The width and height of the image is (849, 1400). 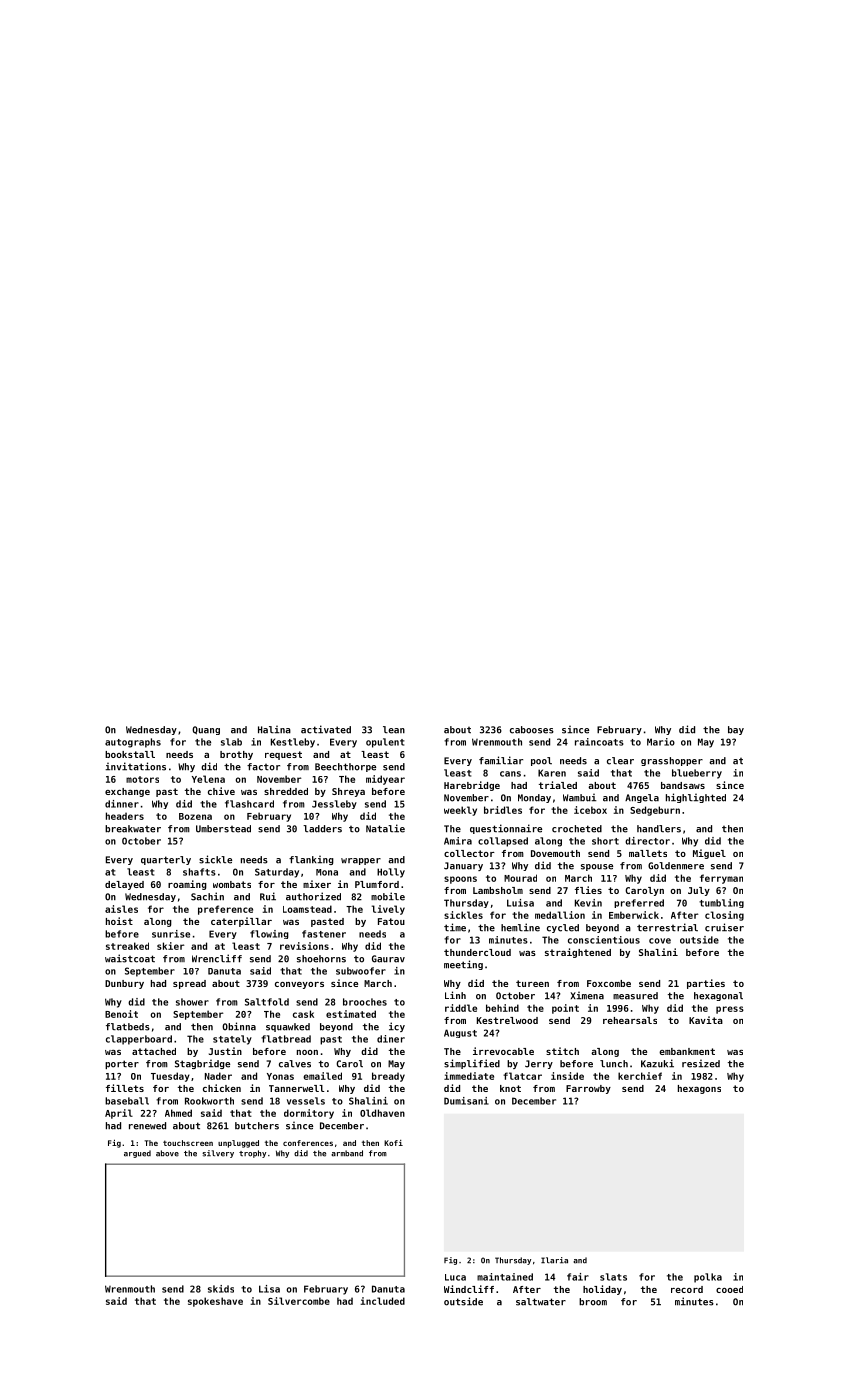 I want to click on opulent, so click(x=385, y=743).
